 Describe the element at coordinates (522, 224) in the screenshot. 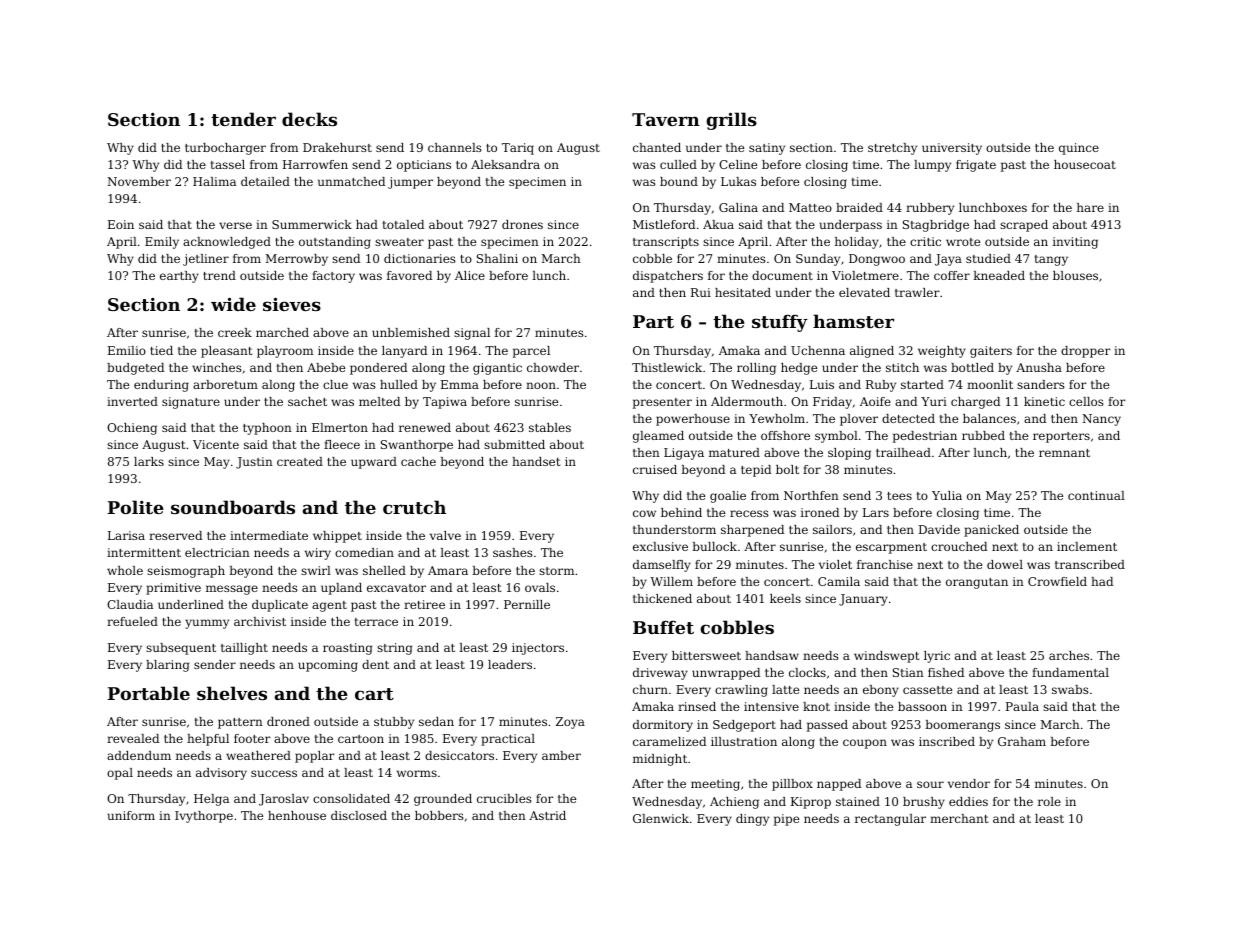

I see `drones` at that location.
